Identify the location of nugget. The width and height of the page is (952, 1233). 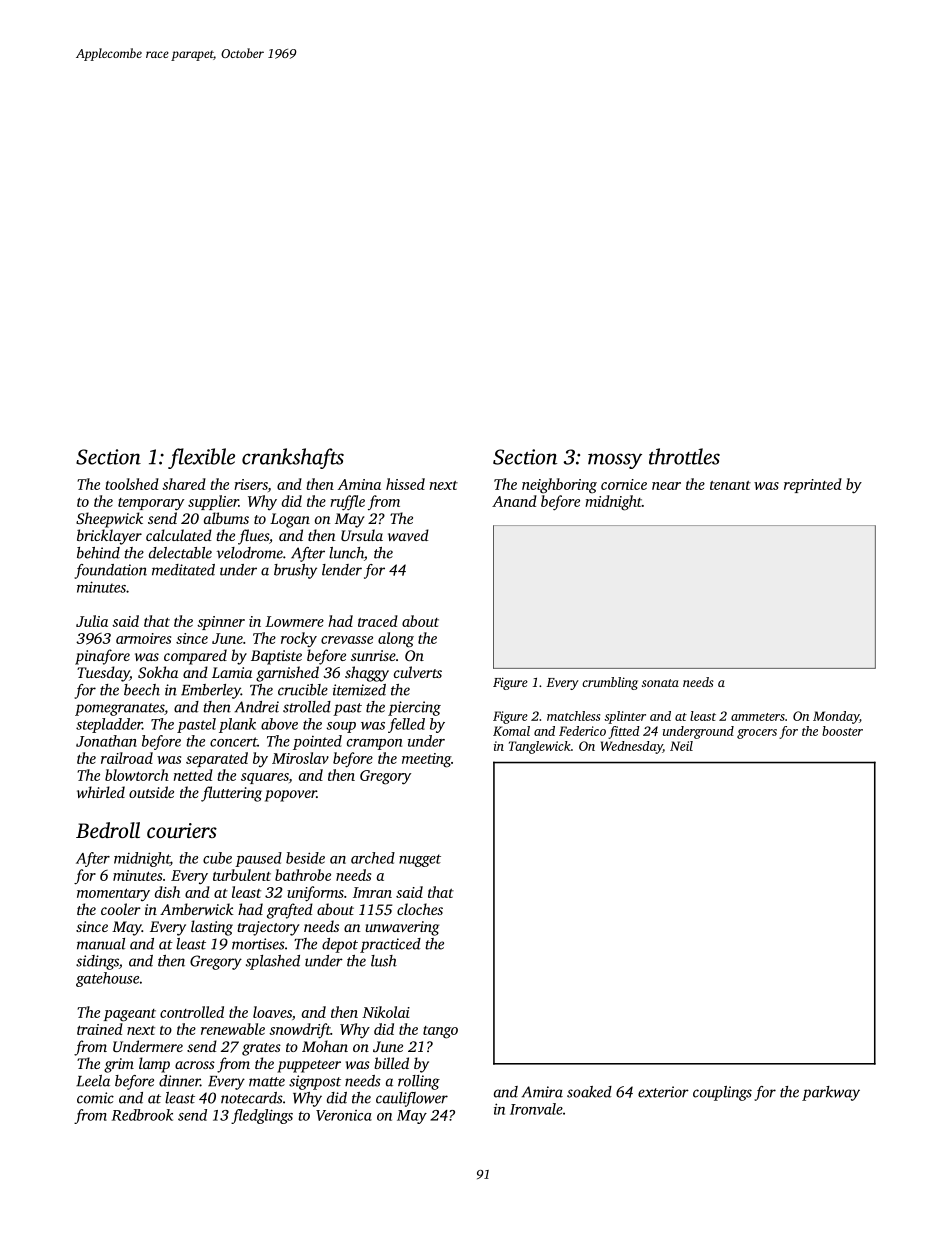
(420, 860).
